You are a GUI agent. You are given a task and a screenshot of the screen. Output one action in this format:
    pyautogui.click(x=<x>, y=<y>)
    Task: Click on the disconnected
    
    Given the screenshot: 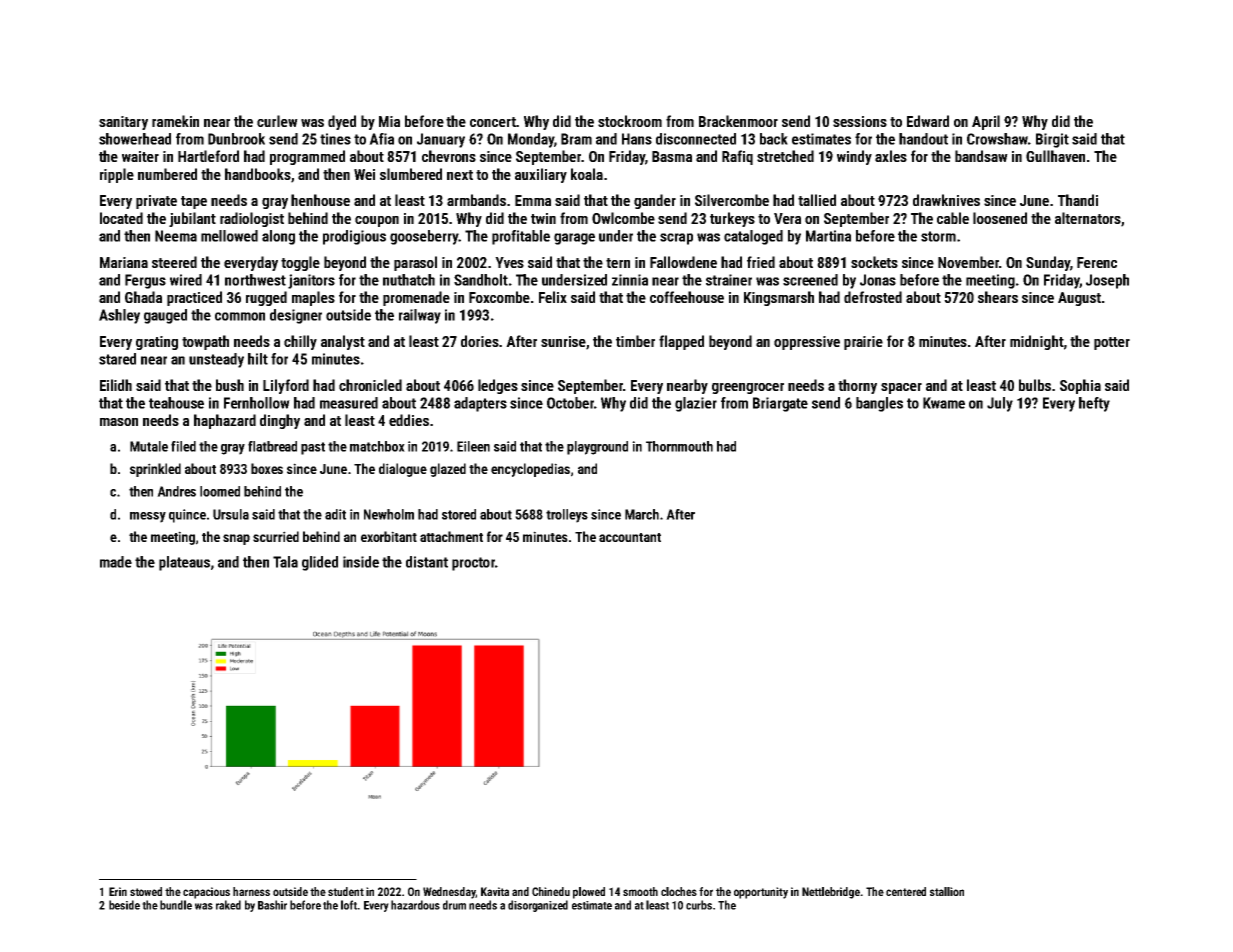 What is the action you would take?
    pyautogui.click(x=696, y=139)
